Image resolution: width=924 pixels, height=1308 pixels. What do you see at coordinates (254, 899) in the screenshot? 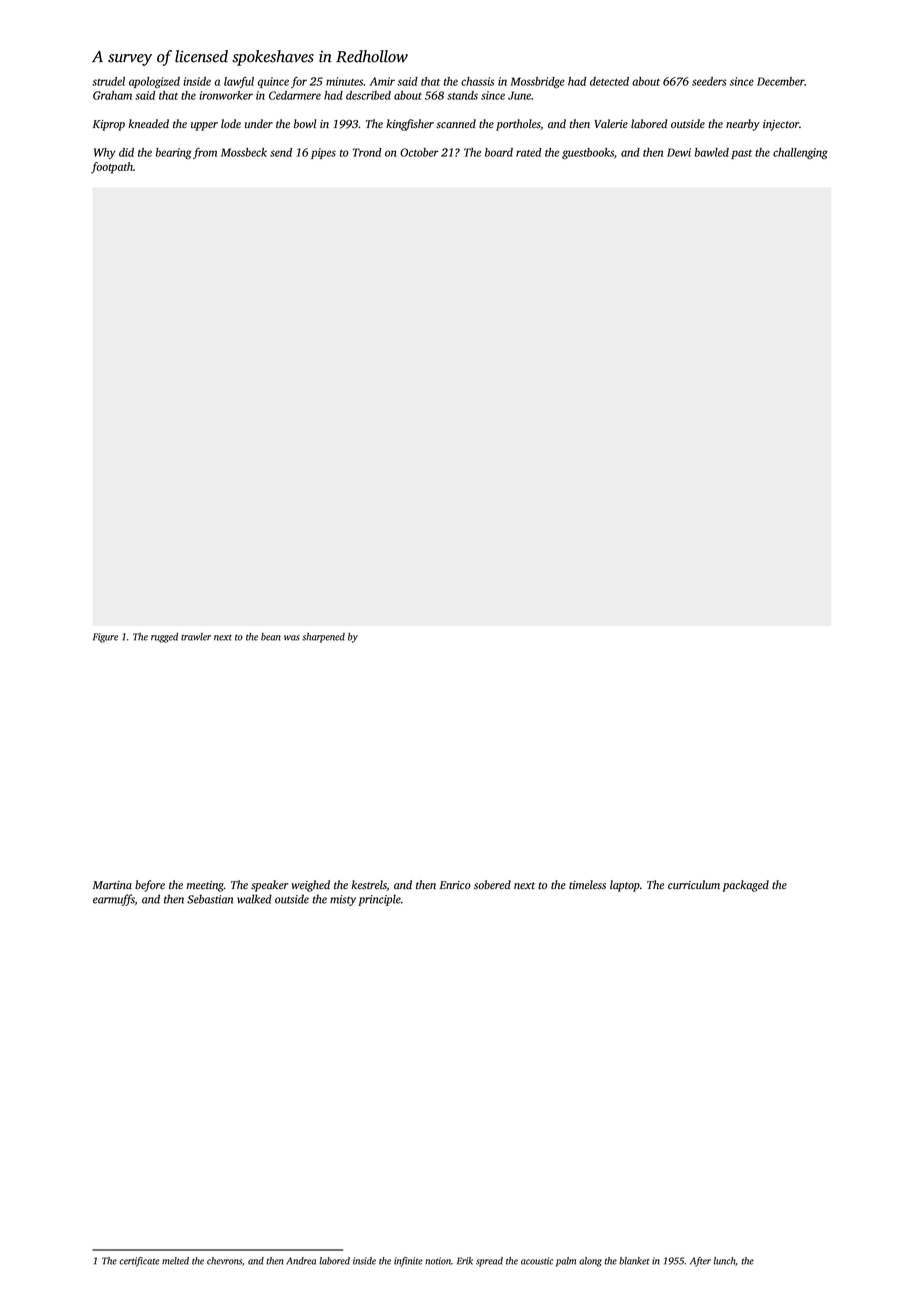
I see `walked` at bounding box center [254, 899].
